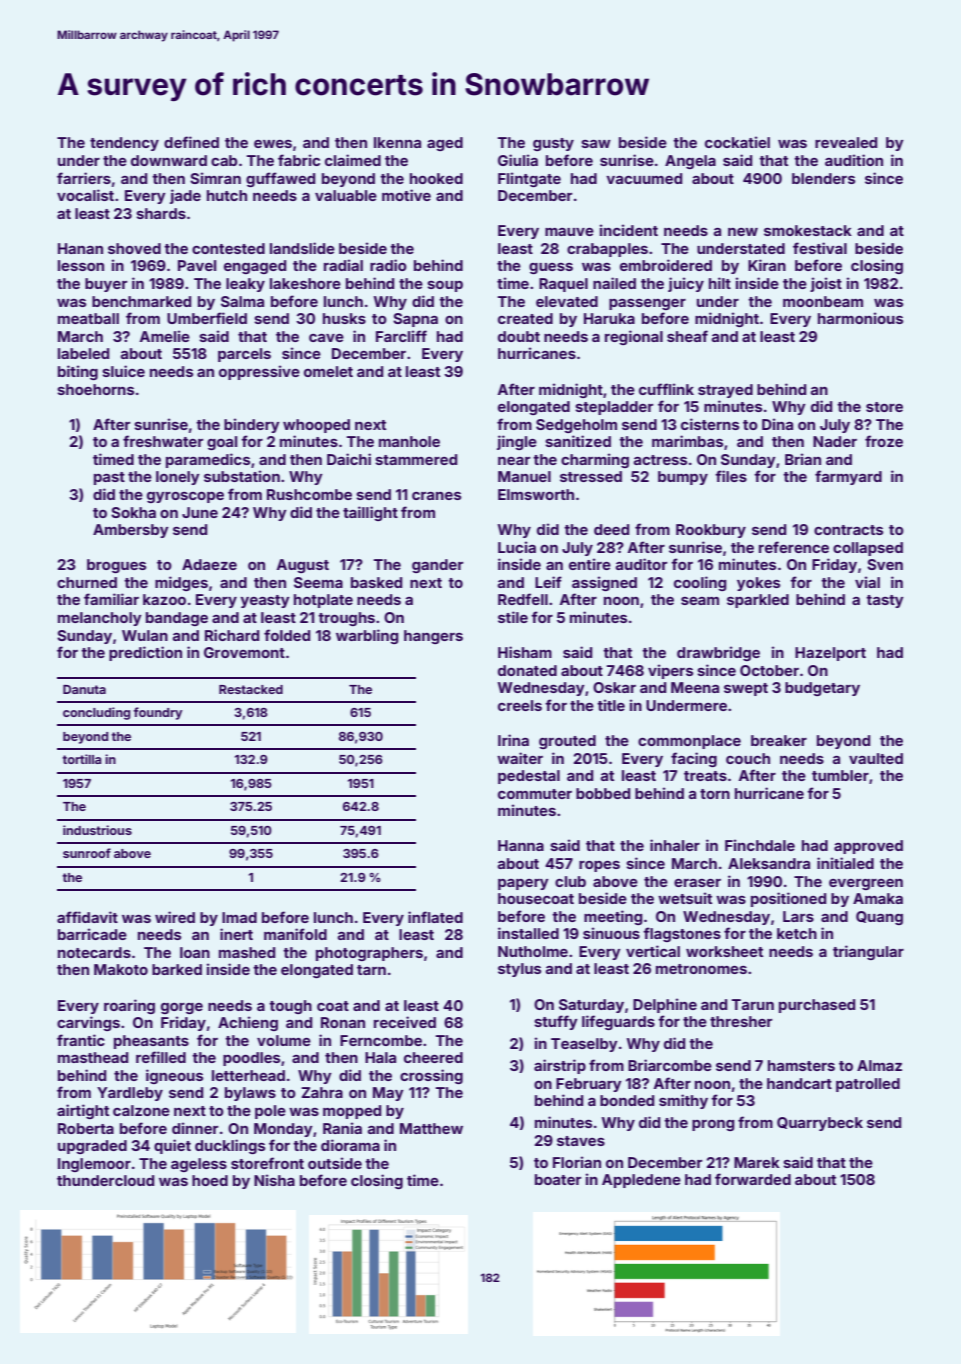  Describe the element at coordinates (758, 601) in the page. I see `sparkled` at that location.
